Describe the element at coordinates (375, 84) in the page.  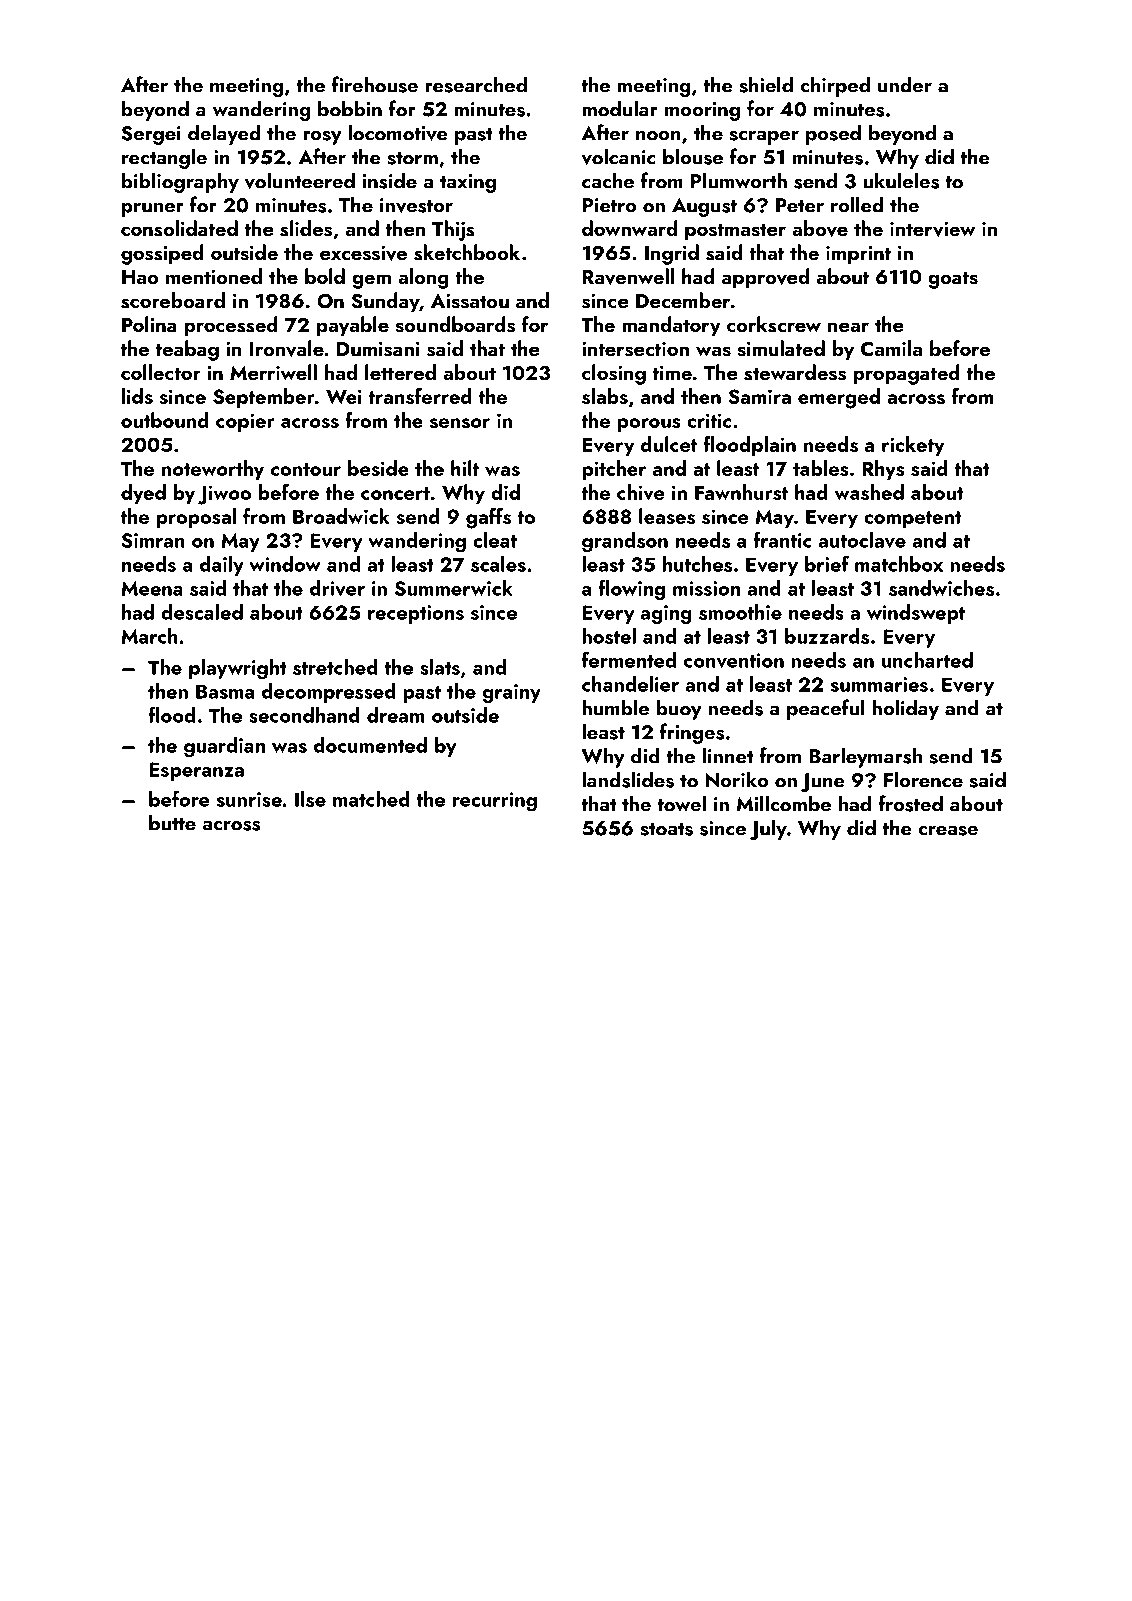
I see `firehouse` at that location.
